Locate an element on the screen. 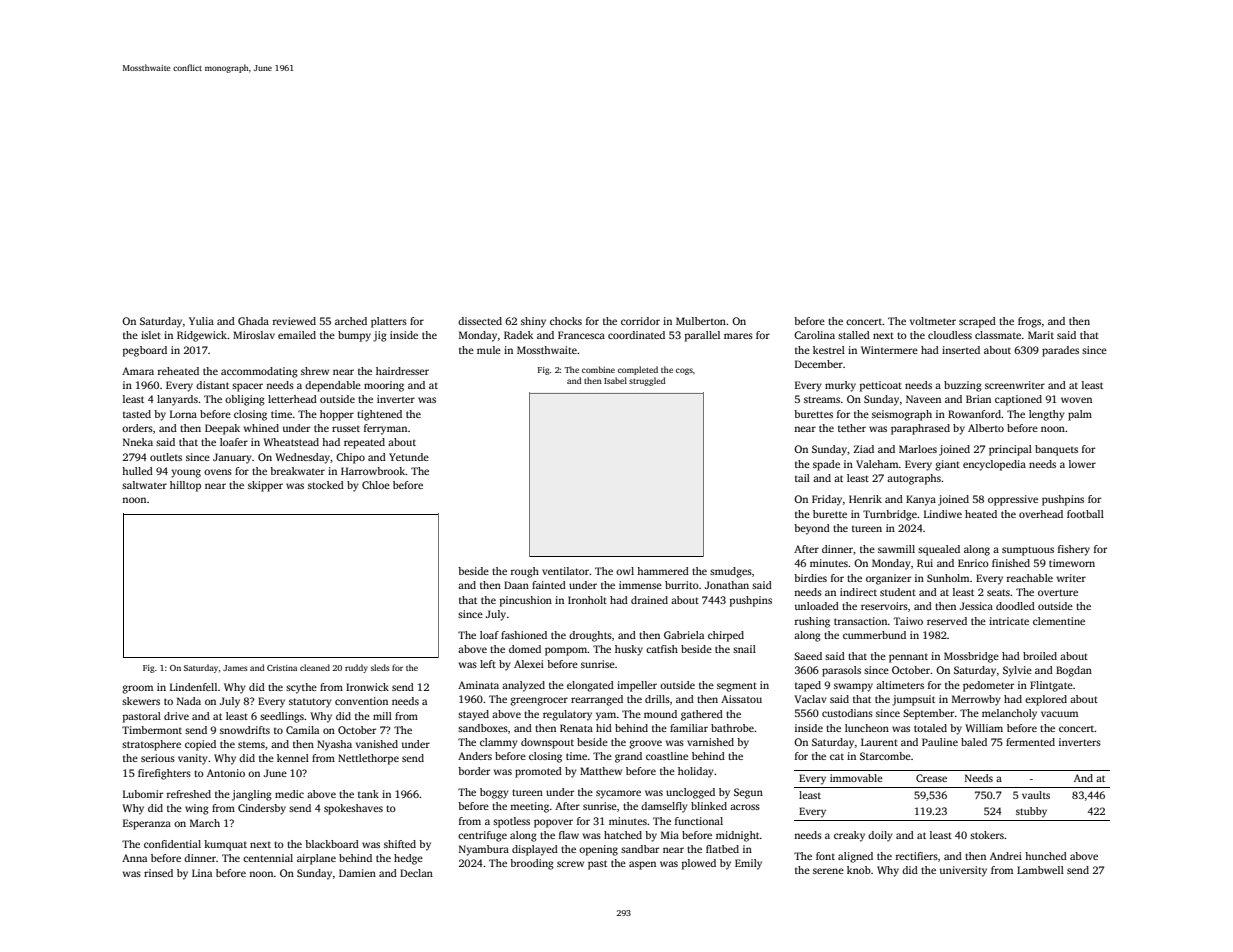 The image size is (1233, 952). custodians is located at coordinates (847, 713).
